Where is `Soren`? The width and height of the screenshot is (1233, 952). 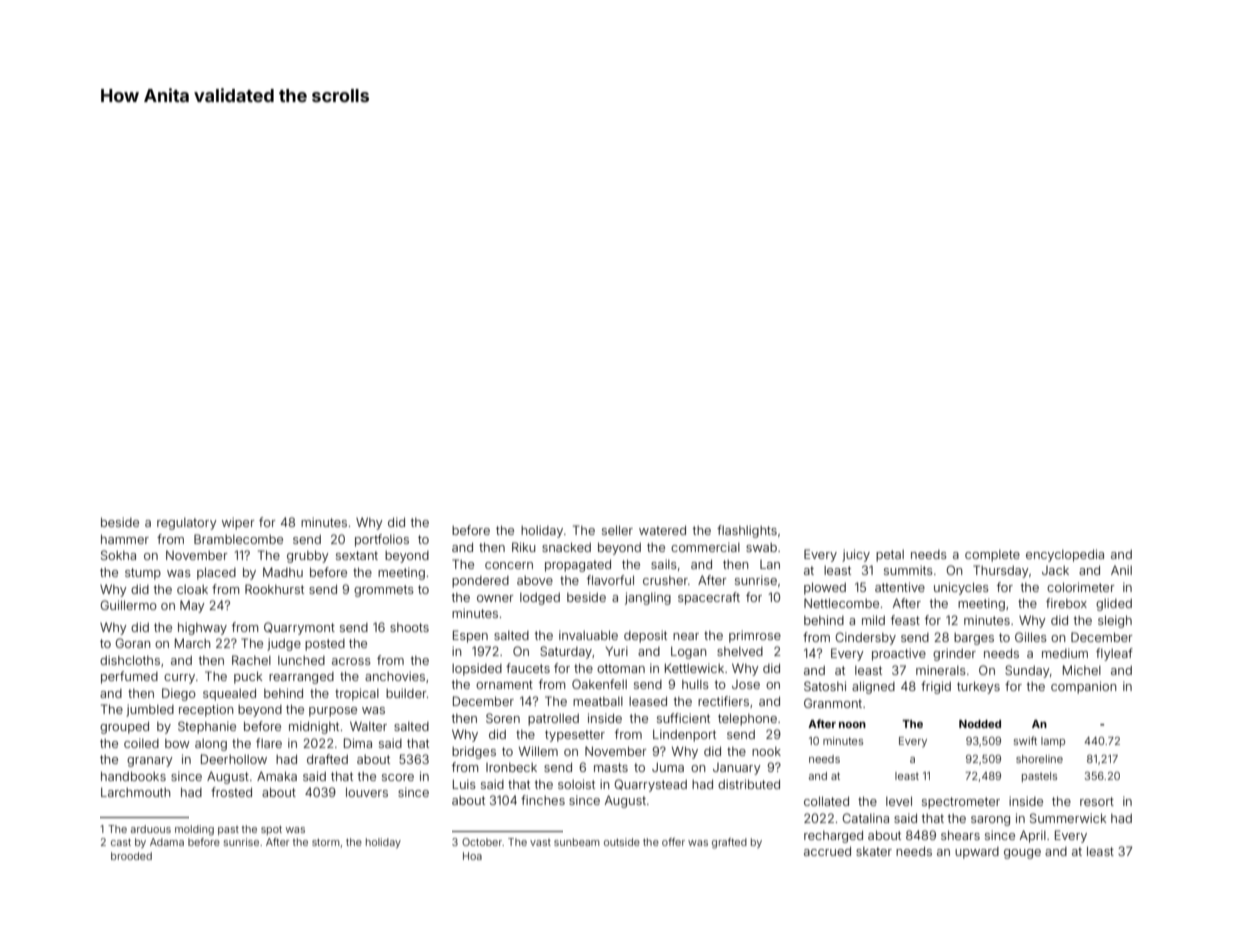 Soren is located at coordinates (503, 718).
